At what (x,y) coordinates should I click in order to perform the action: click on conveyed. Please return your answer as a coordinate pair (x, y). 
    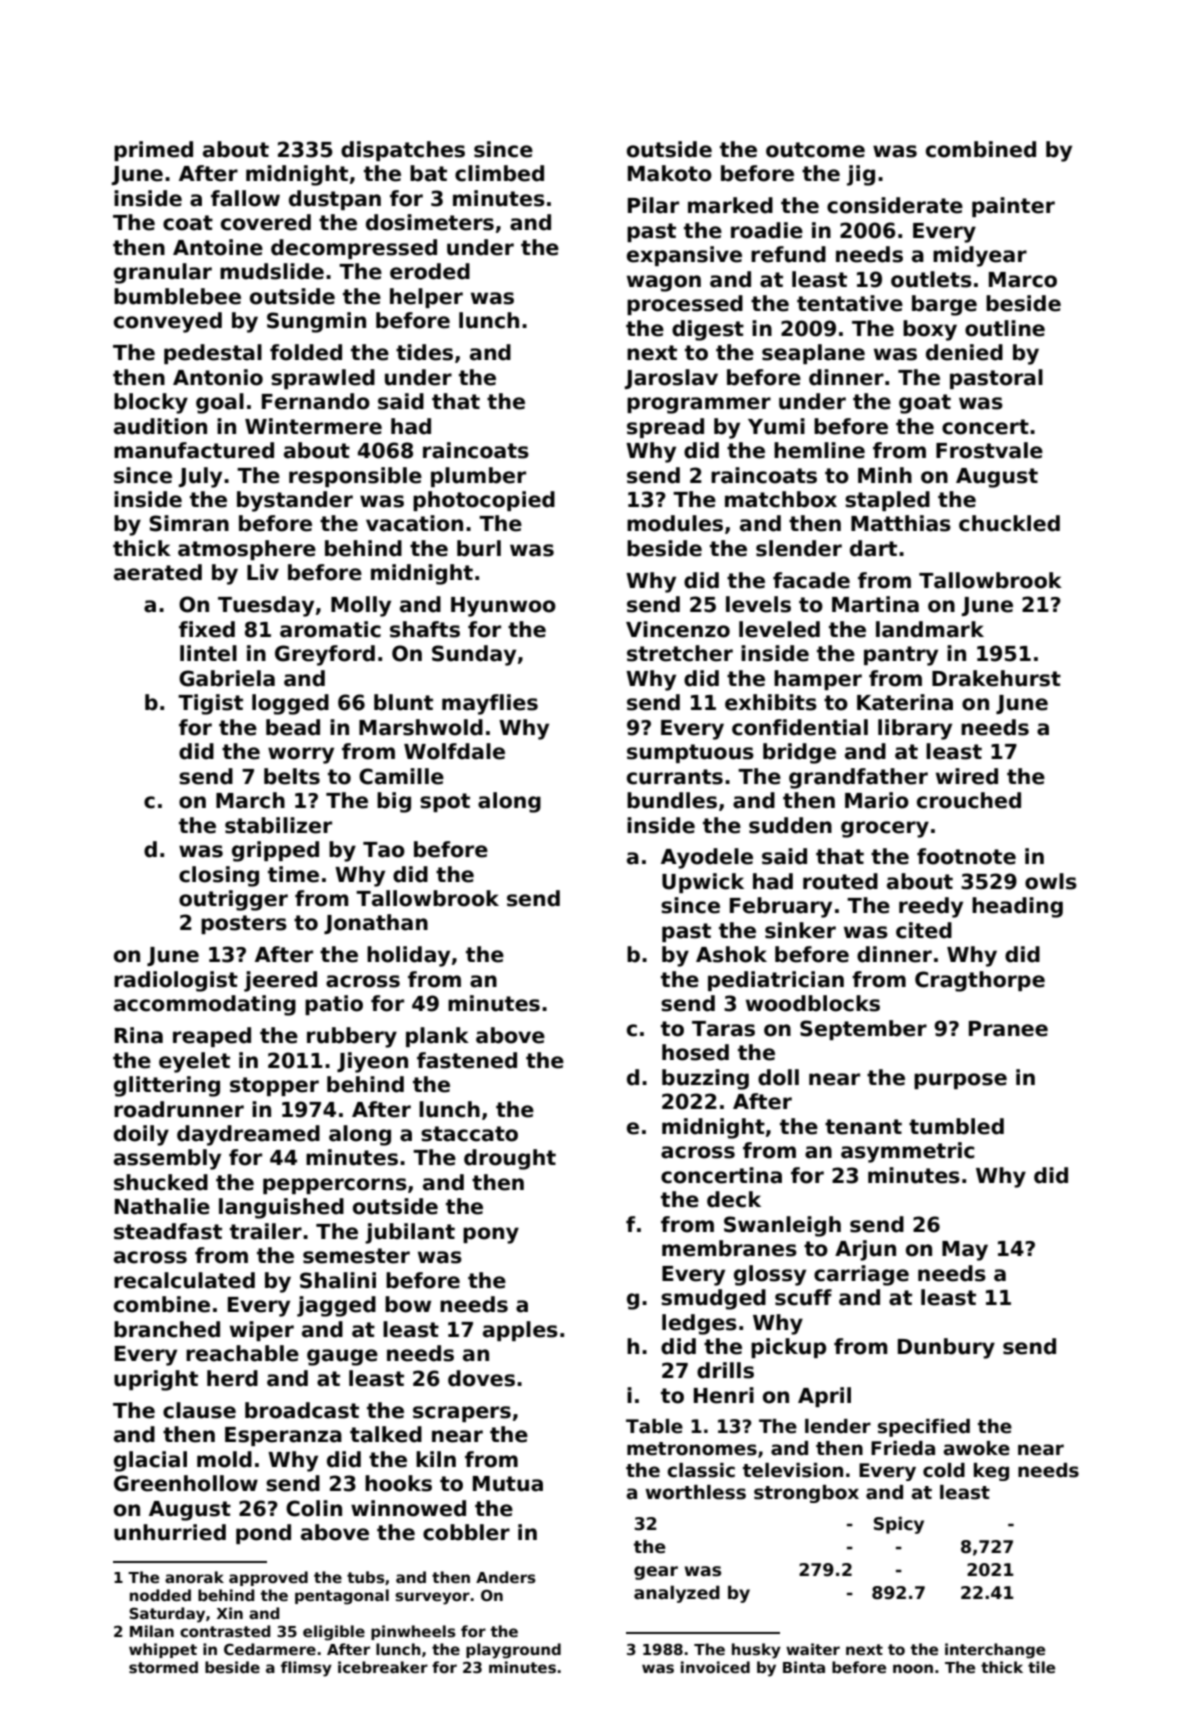
    Looking at the image, I should click on (168, 322).
